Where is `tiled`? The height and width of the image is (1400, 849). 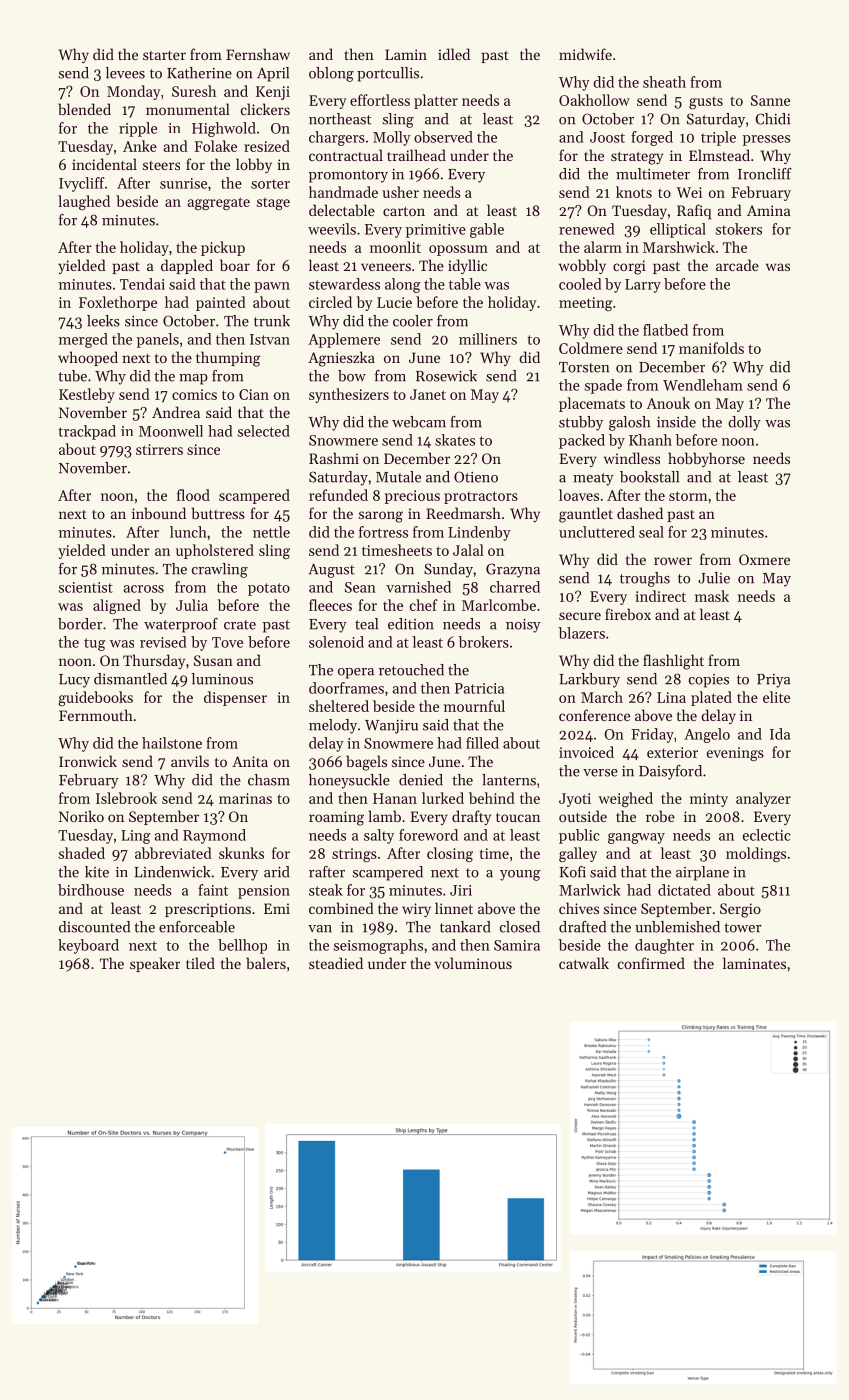 tiled is located at coordinates (200, 963).
